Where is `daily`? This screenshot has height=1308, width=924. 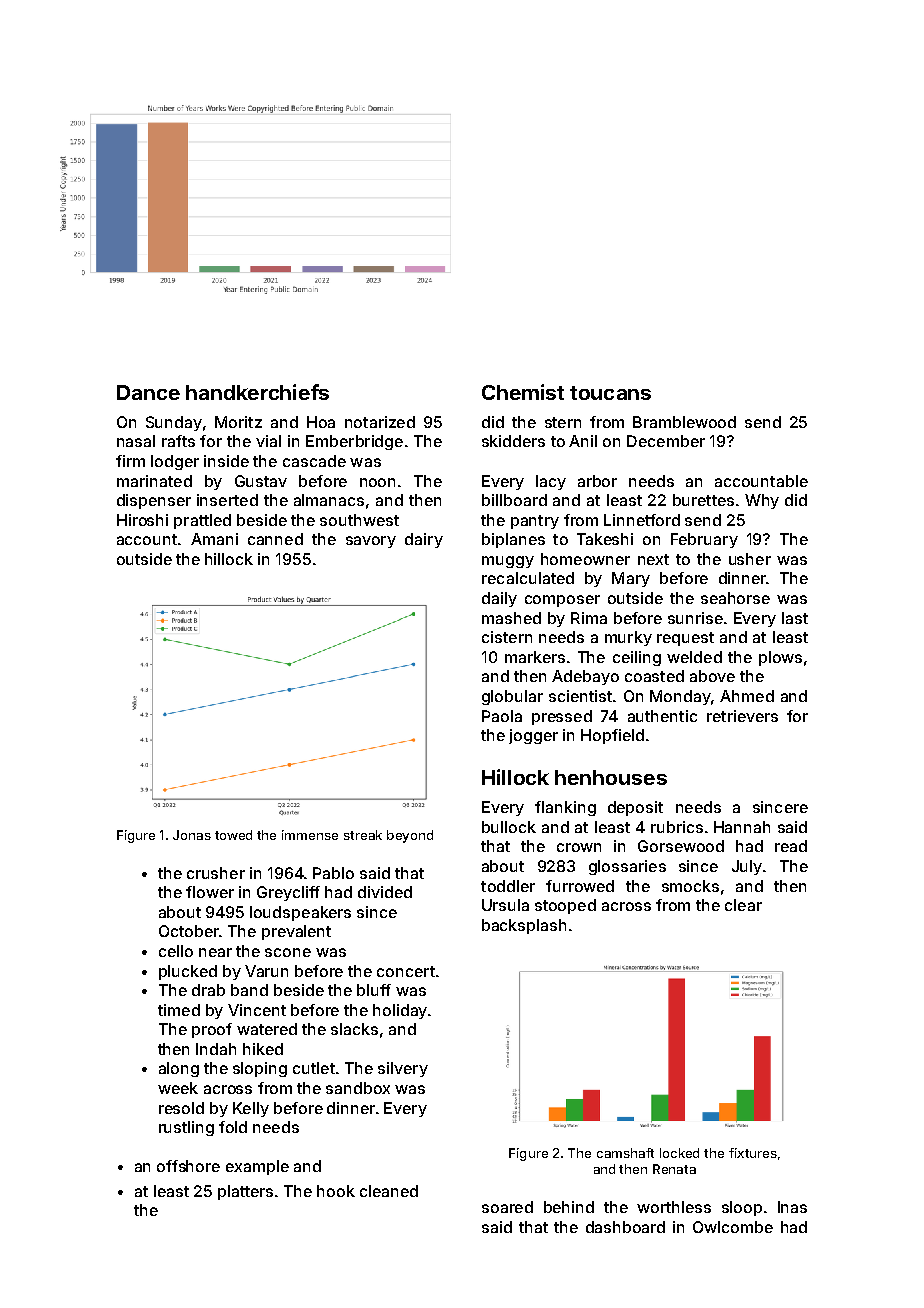 daily is located at coordinates (499, 599).
